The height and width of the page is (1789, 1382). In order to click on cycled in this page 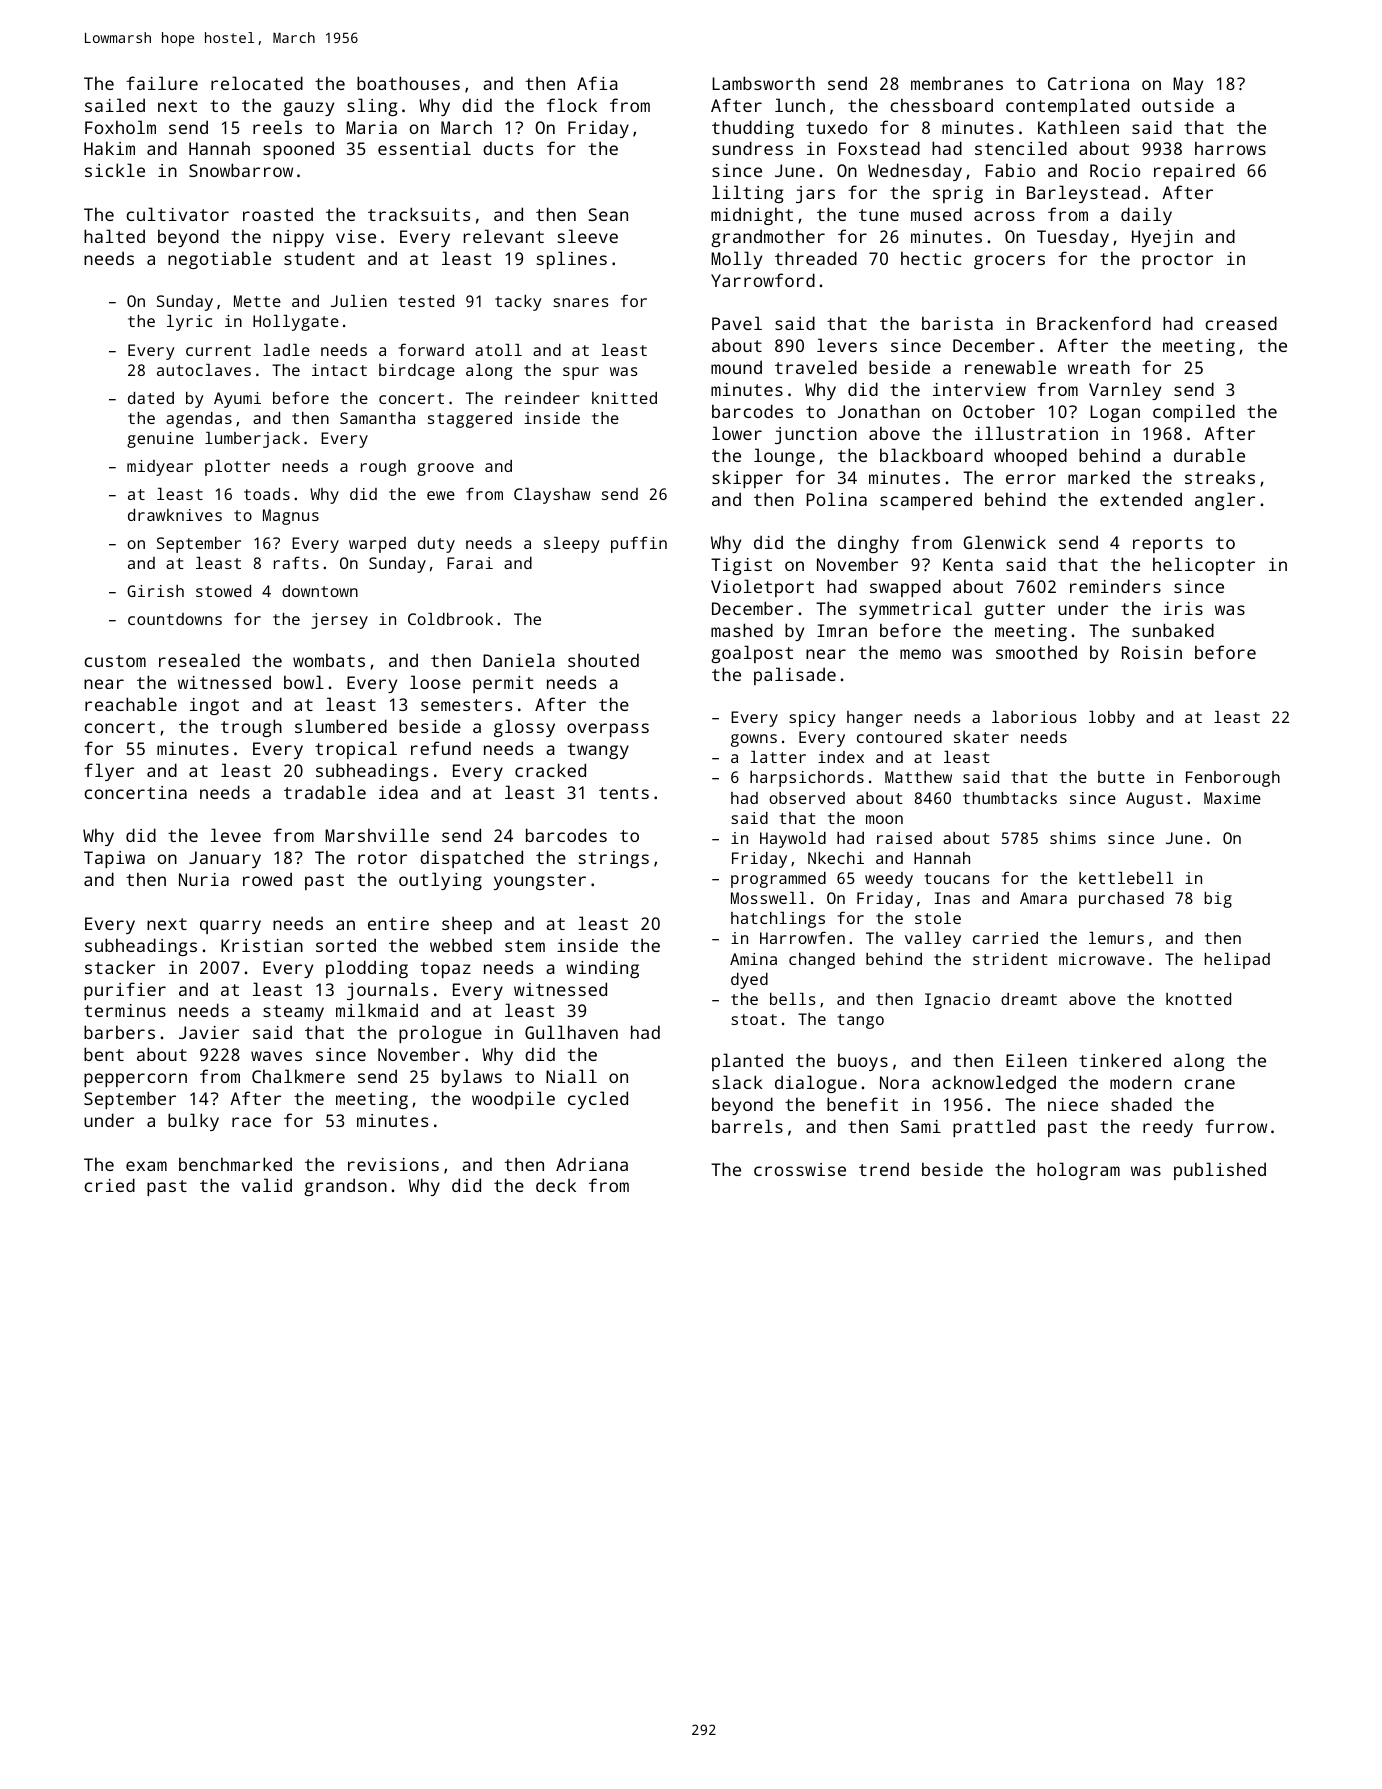, I will do `click(598, 1100)`.
